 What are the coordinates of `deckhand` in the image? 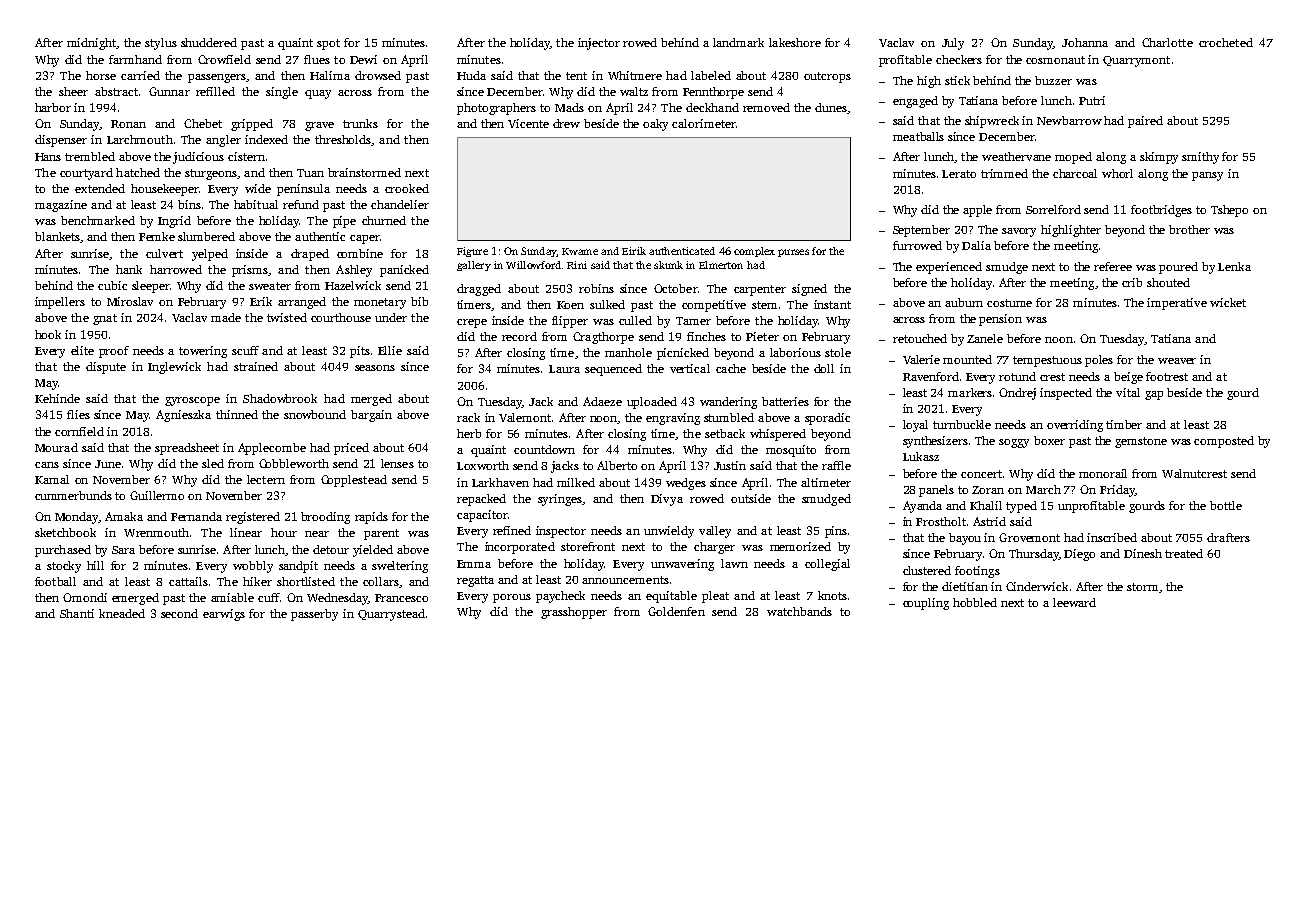 It's located at (712, 107).
